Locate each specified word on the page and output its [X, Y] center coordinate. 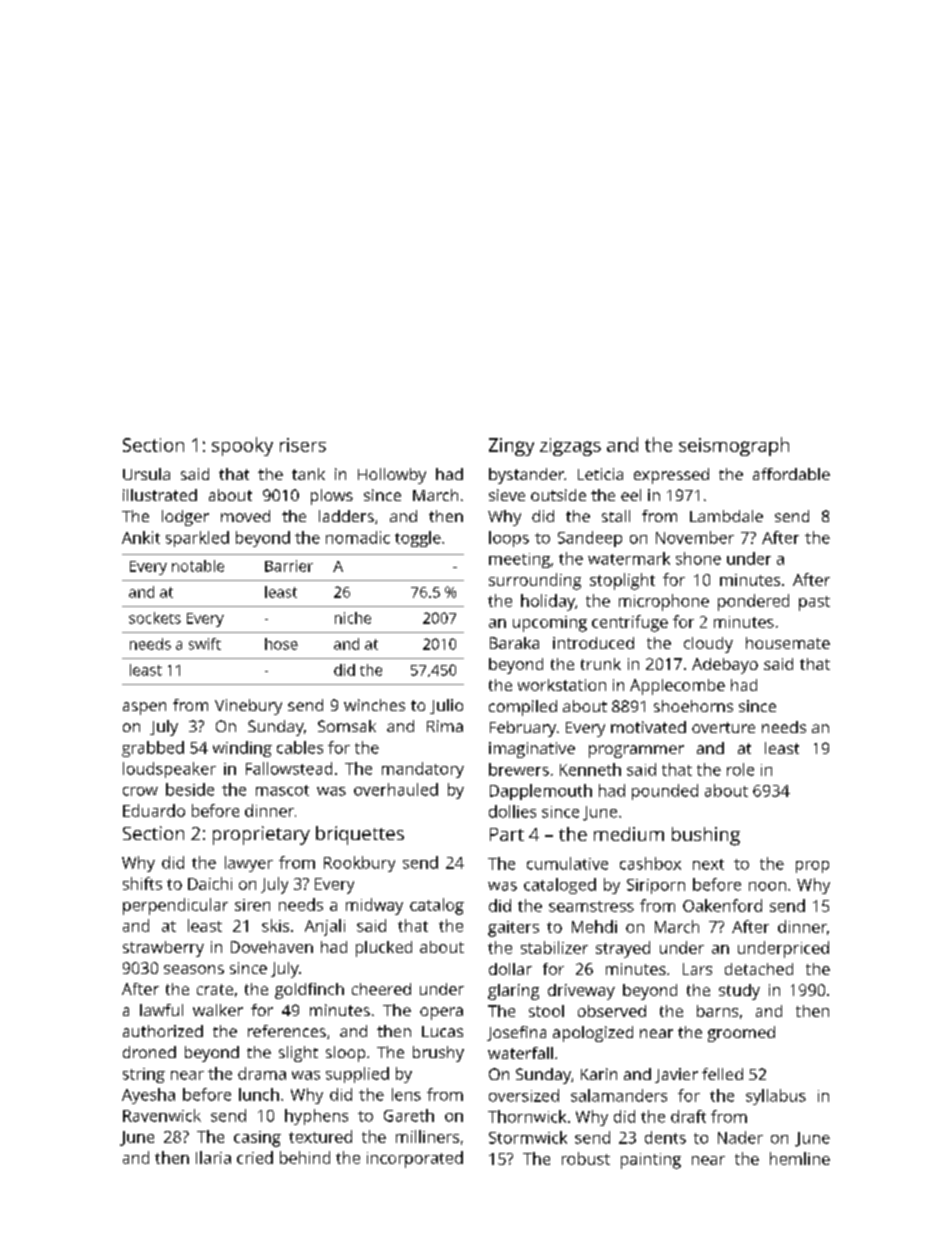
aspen [144, 708]
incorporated [415, 1159]
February [523, 729]
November [695, 537]
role [740, 769]
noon [767, 886]
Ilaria [213, 1157]
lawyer [249, 864]
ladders [346, 516]
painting [651, 1161]
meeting [519, 560]
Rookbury [359, 864]
